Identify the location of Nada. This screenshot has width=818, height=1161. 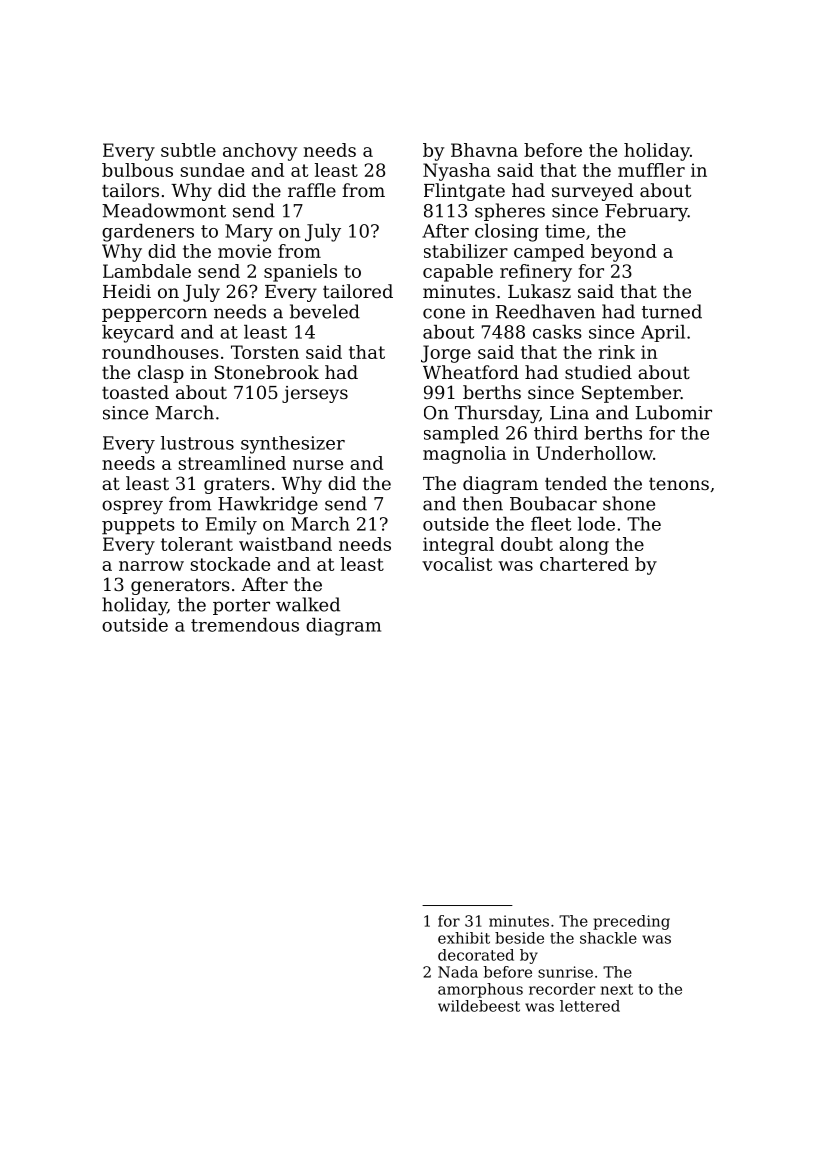
(458, 972).
